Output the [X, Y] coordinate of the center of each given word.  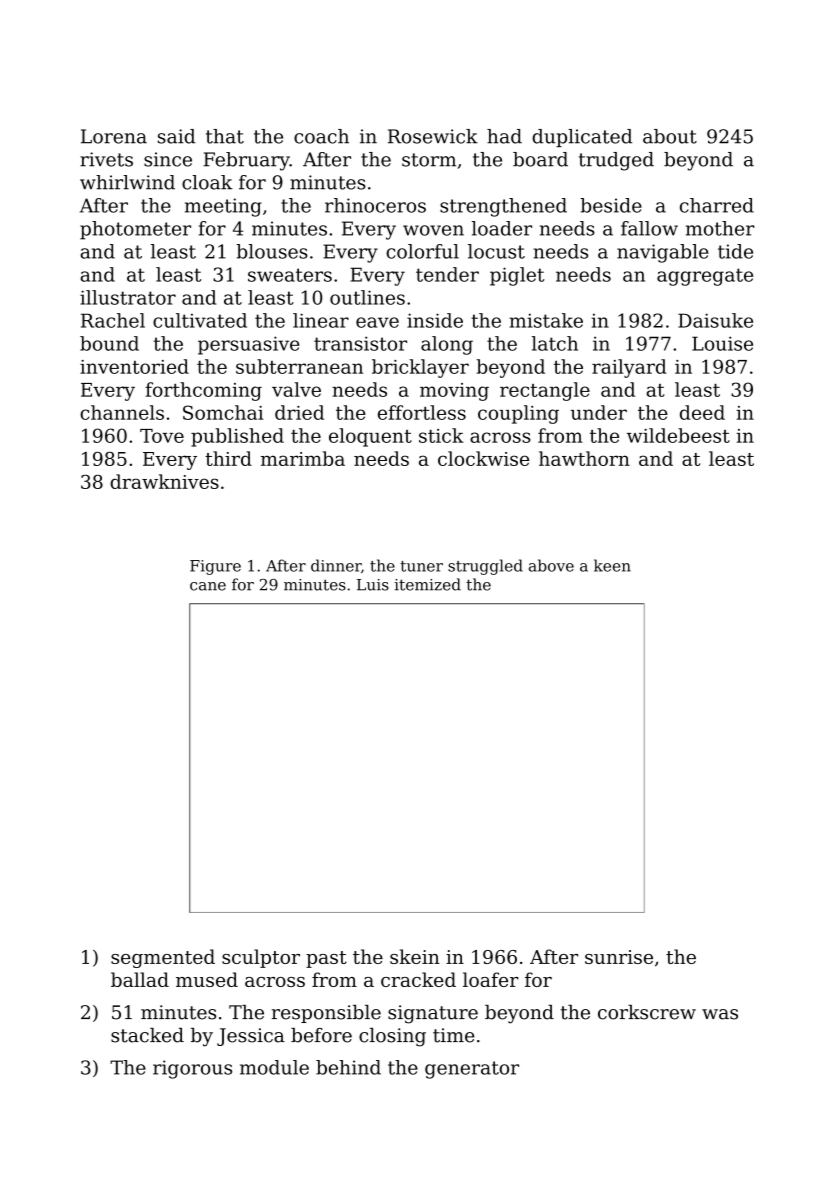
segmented [163, 958]
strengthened [503, 207]
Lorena [114, 136]
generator [472, 1070]
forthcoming [203, 391]
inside [435, 320]
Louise [722, 343]
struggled [485, 567]
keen [612, 565]
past [326, 959]
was [720, 1014]
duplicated [582, 138]
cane [208, 586]
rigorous [192, 1069]
